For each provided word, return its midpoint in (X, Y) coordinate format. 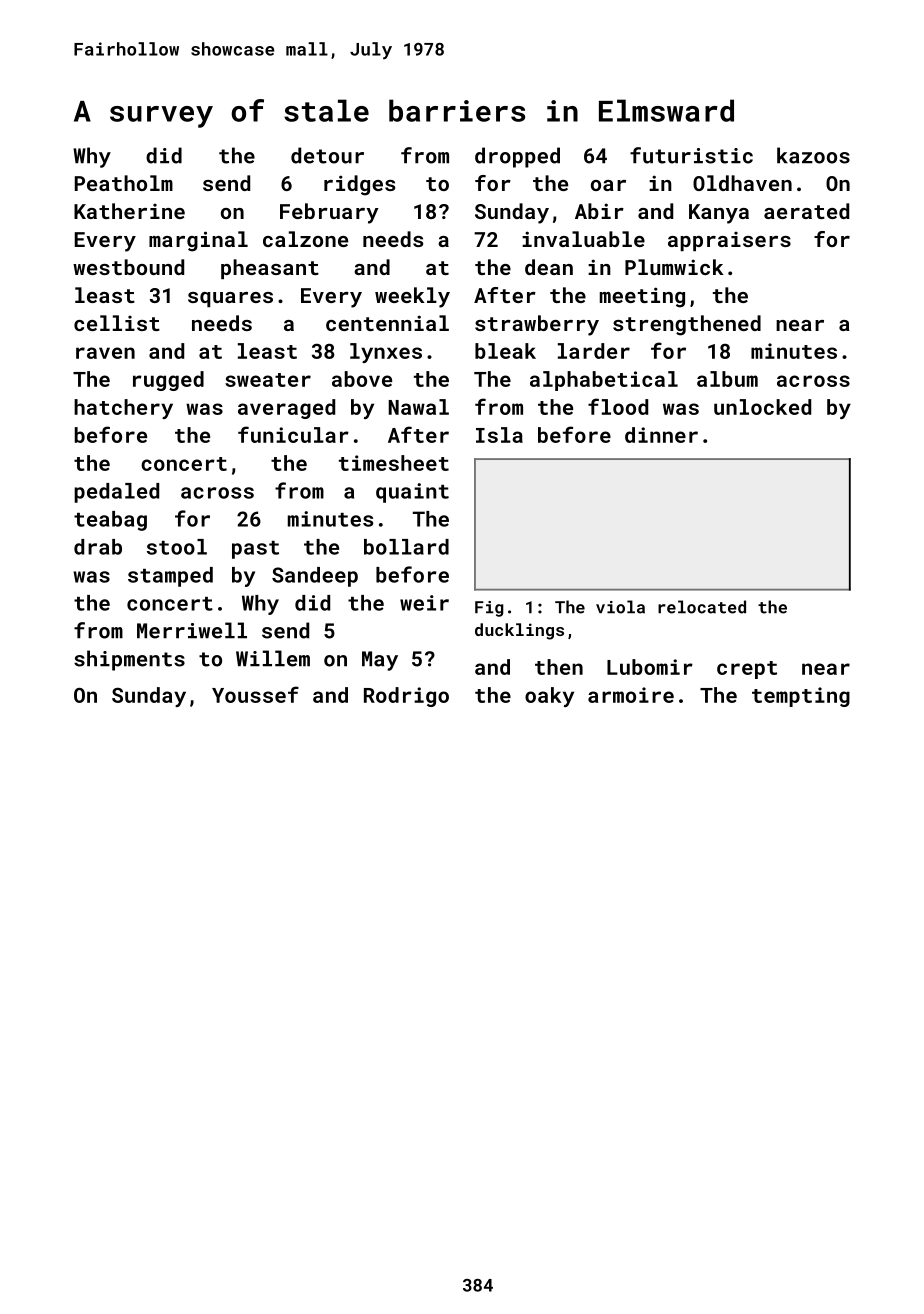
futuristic (691, 155)
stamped (170, 577)
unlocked (762, 407)
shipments (129, 660)
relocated (702, 607)
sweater (268, 380)
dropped (517, 157)
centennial (387, 323)
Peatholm (124, 183)
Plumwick (674, 267)
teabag (110, 521)
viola (620, 607)
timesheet (394, 463)
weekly (412, 297)
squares (230, 299)
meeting (642, 297)
